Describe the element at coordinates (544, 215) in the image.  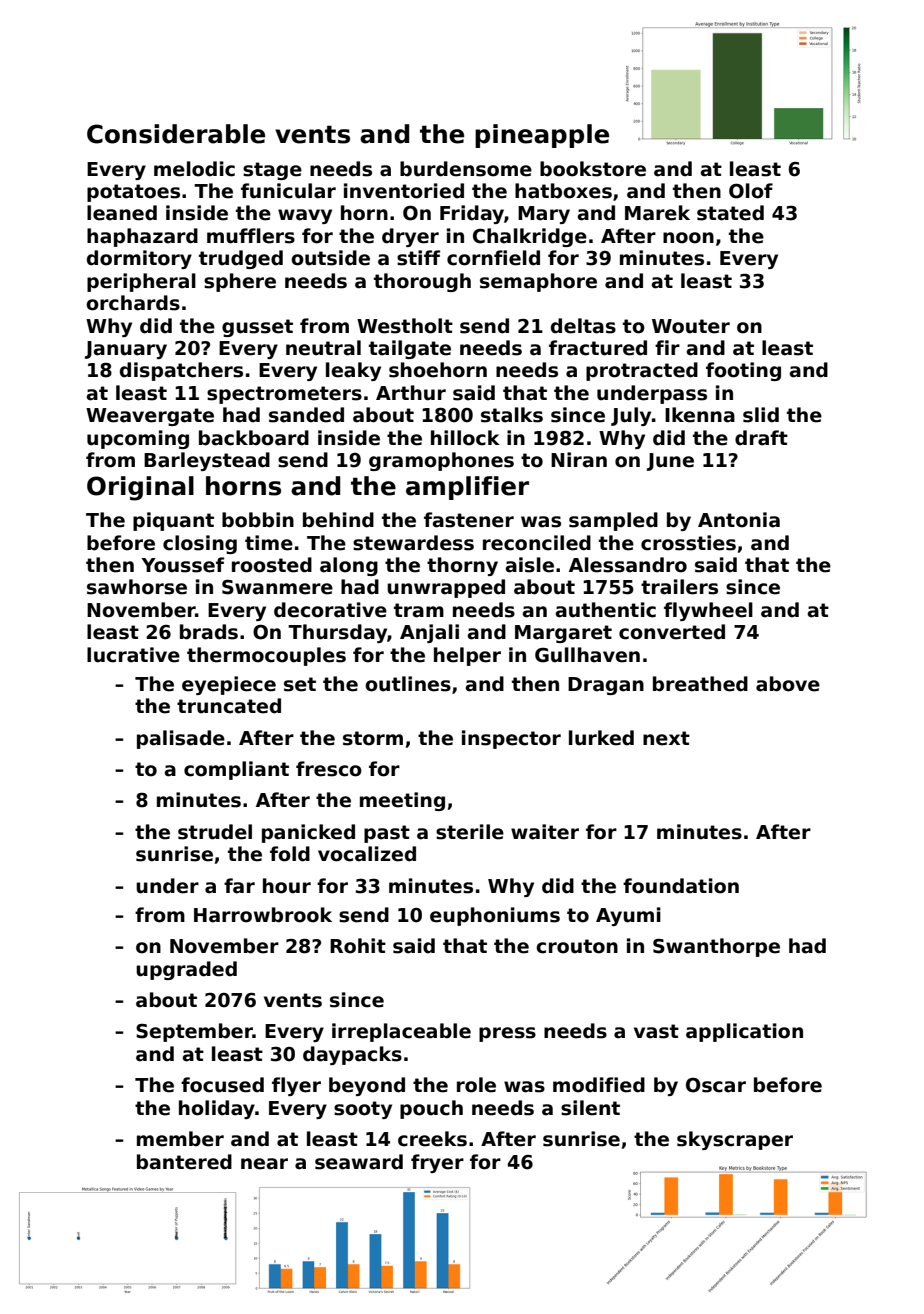
I see `Mary` at that location.
